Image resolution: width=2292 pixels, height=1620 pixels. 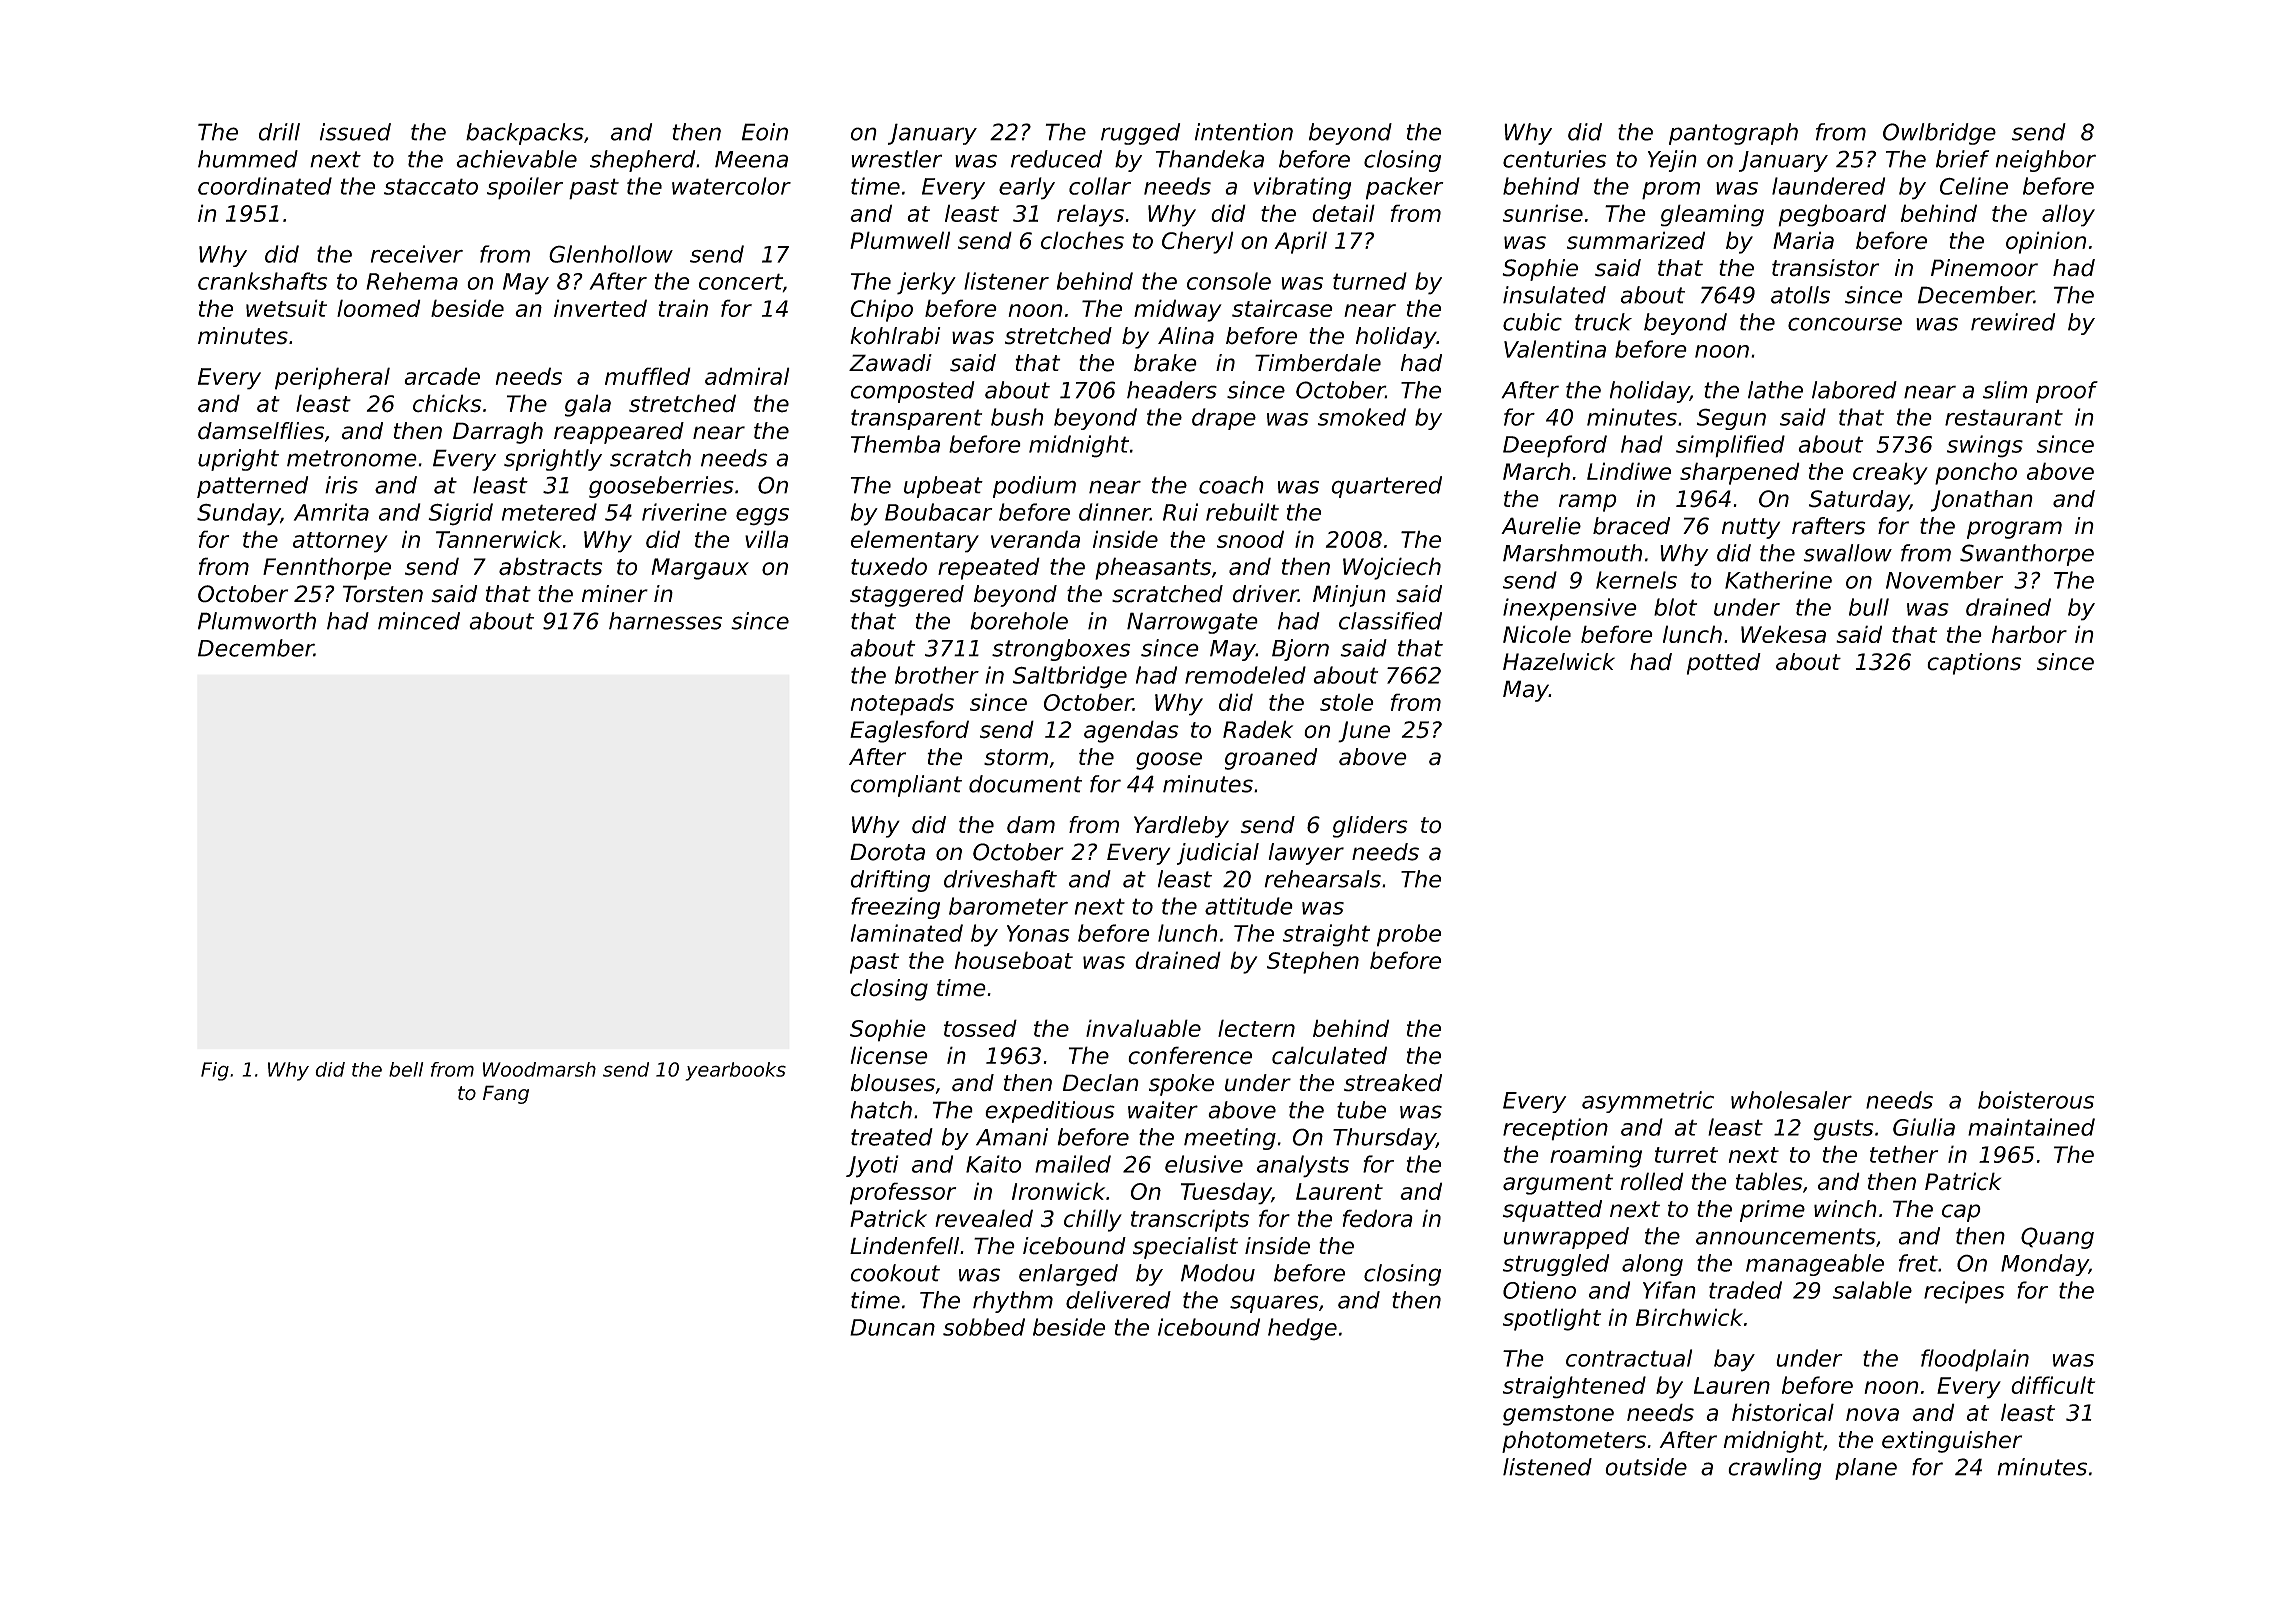 I want to click on Pinemoor, so click(x=1984, y=268).
